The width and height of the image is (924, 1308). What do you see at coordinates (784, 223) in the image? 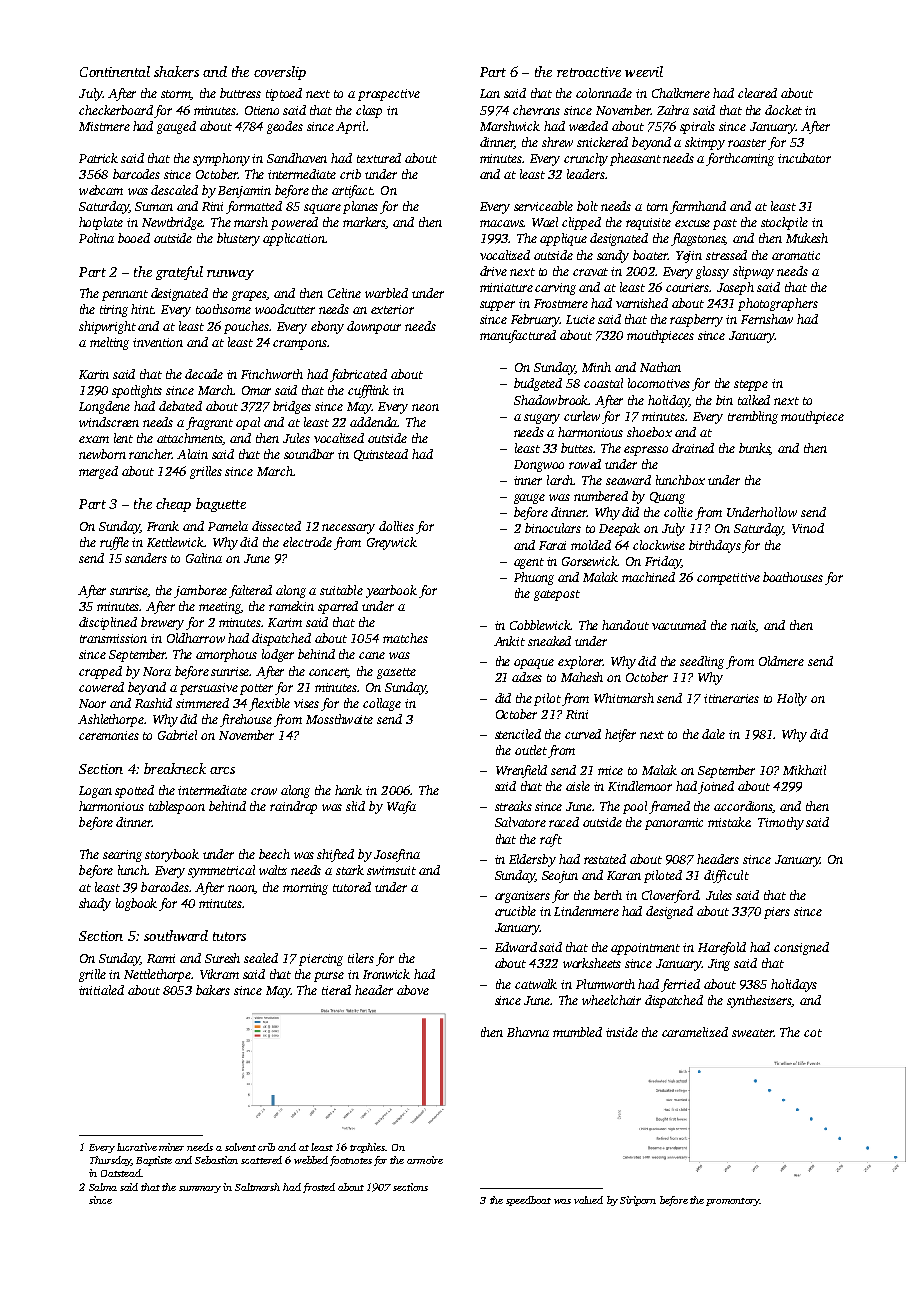
I see `stockpile` at bounding box center [784, 223].
